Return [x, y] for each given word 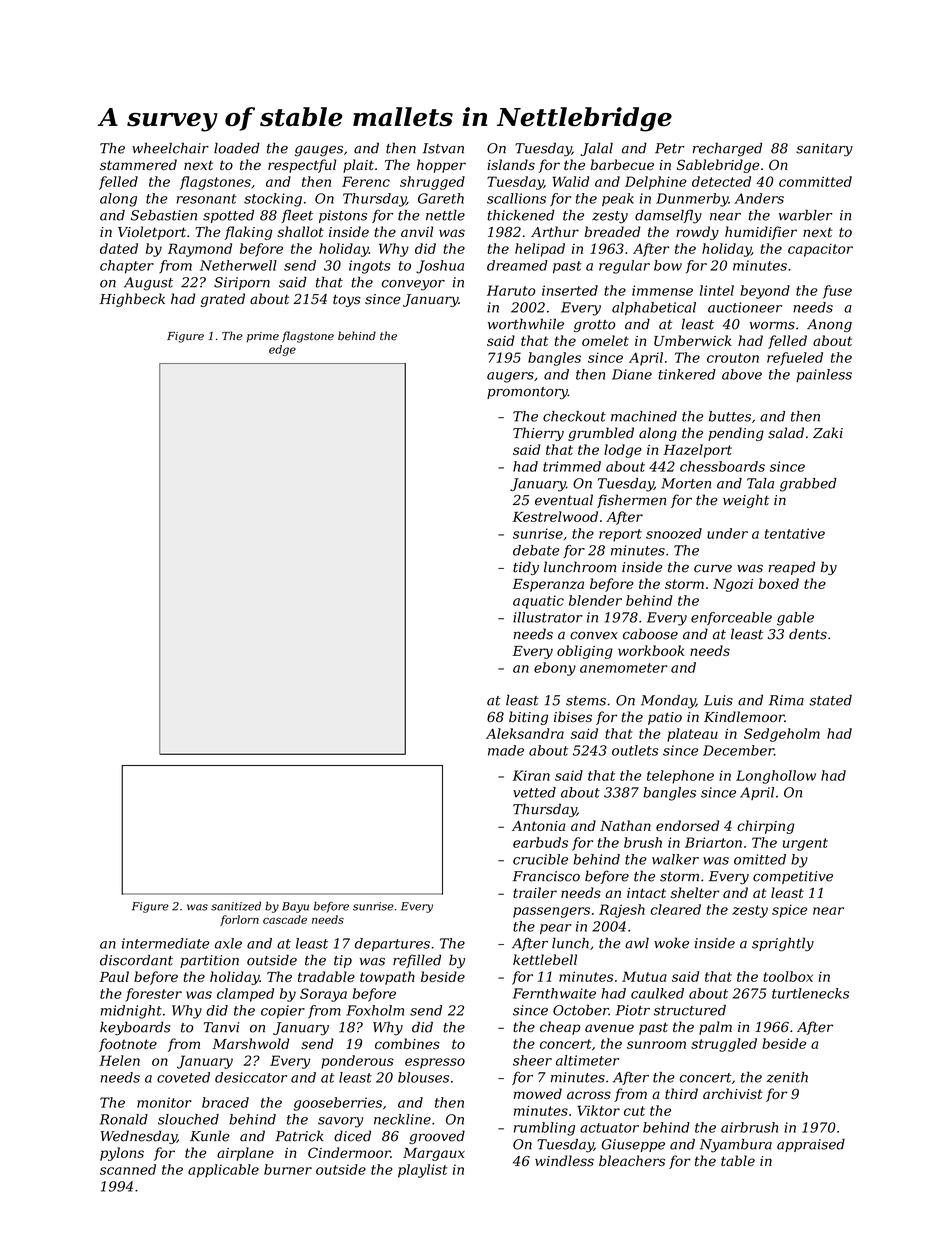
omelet [605, 340]
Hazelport [697, 451]
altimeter [587, 1060]
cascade [285, 919]
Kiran [531, 775]
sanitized [236, 906]
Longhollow [776, 777]
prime [263, 337]
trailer [535, 892]
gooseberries [338, 1104]
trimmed [572, 466]
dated [119, 248]
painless [824, 375]
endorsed [687, 825]
